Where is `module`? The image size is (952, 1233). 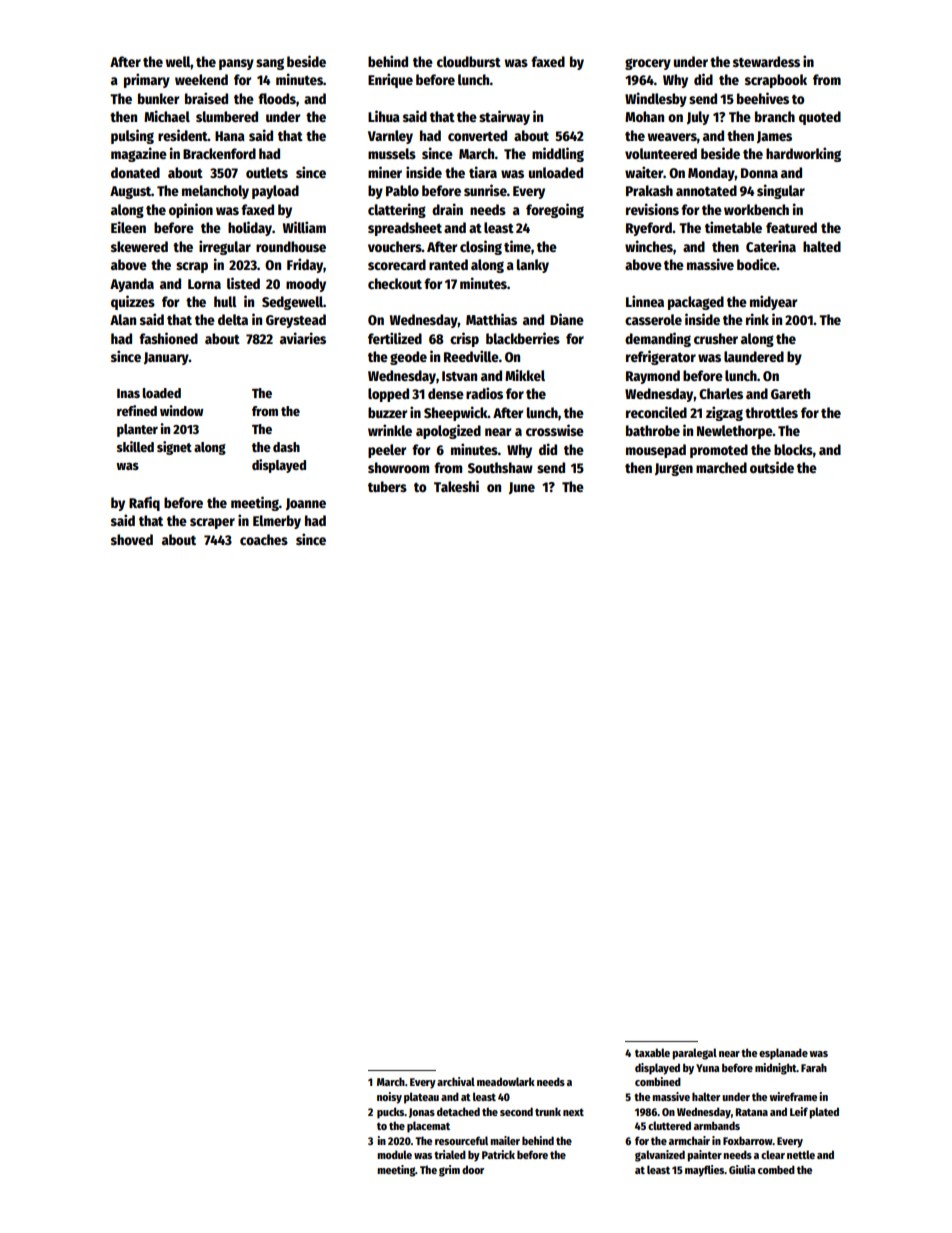 module is located at coordinates (394, 1154).
